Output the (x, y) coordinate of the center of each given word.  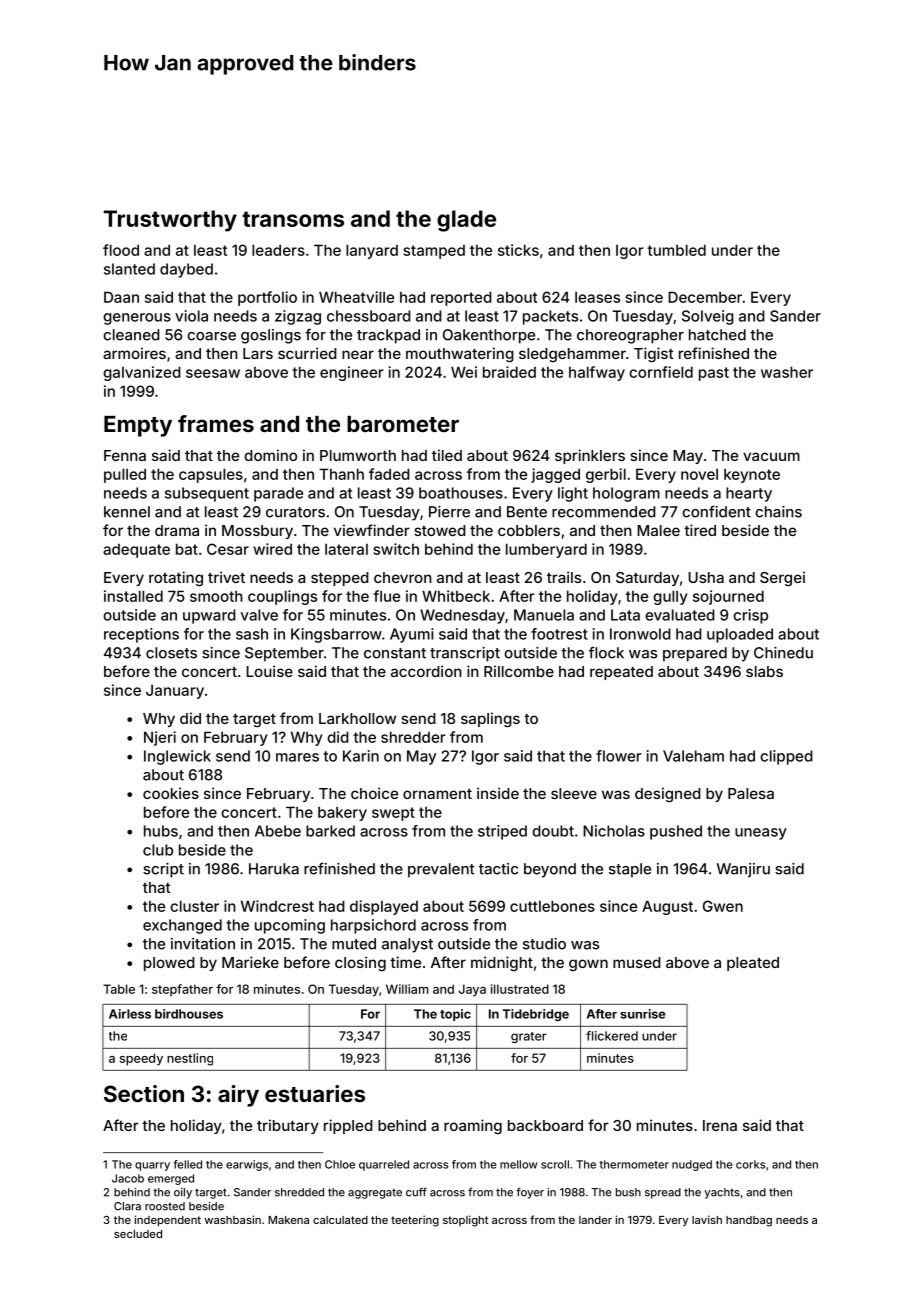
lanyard (372, 251)
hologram (626, 494)
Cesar (228, 549)
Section (144, 1093)
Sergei (782, 579)
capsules (211, 475)
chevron (403, 577)
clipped (786, 757)
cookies (171, 793)
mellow (518, 1164)
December (705, 297)
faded (389, 474)
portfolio (267, 298)
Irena (720, 1125)
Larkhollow (357, 718)
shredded (299, 1192)
